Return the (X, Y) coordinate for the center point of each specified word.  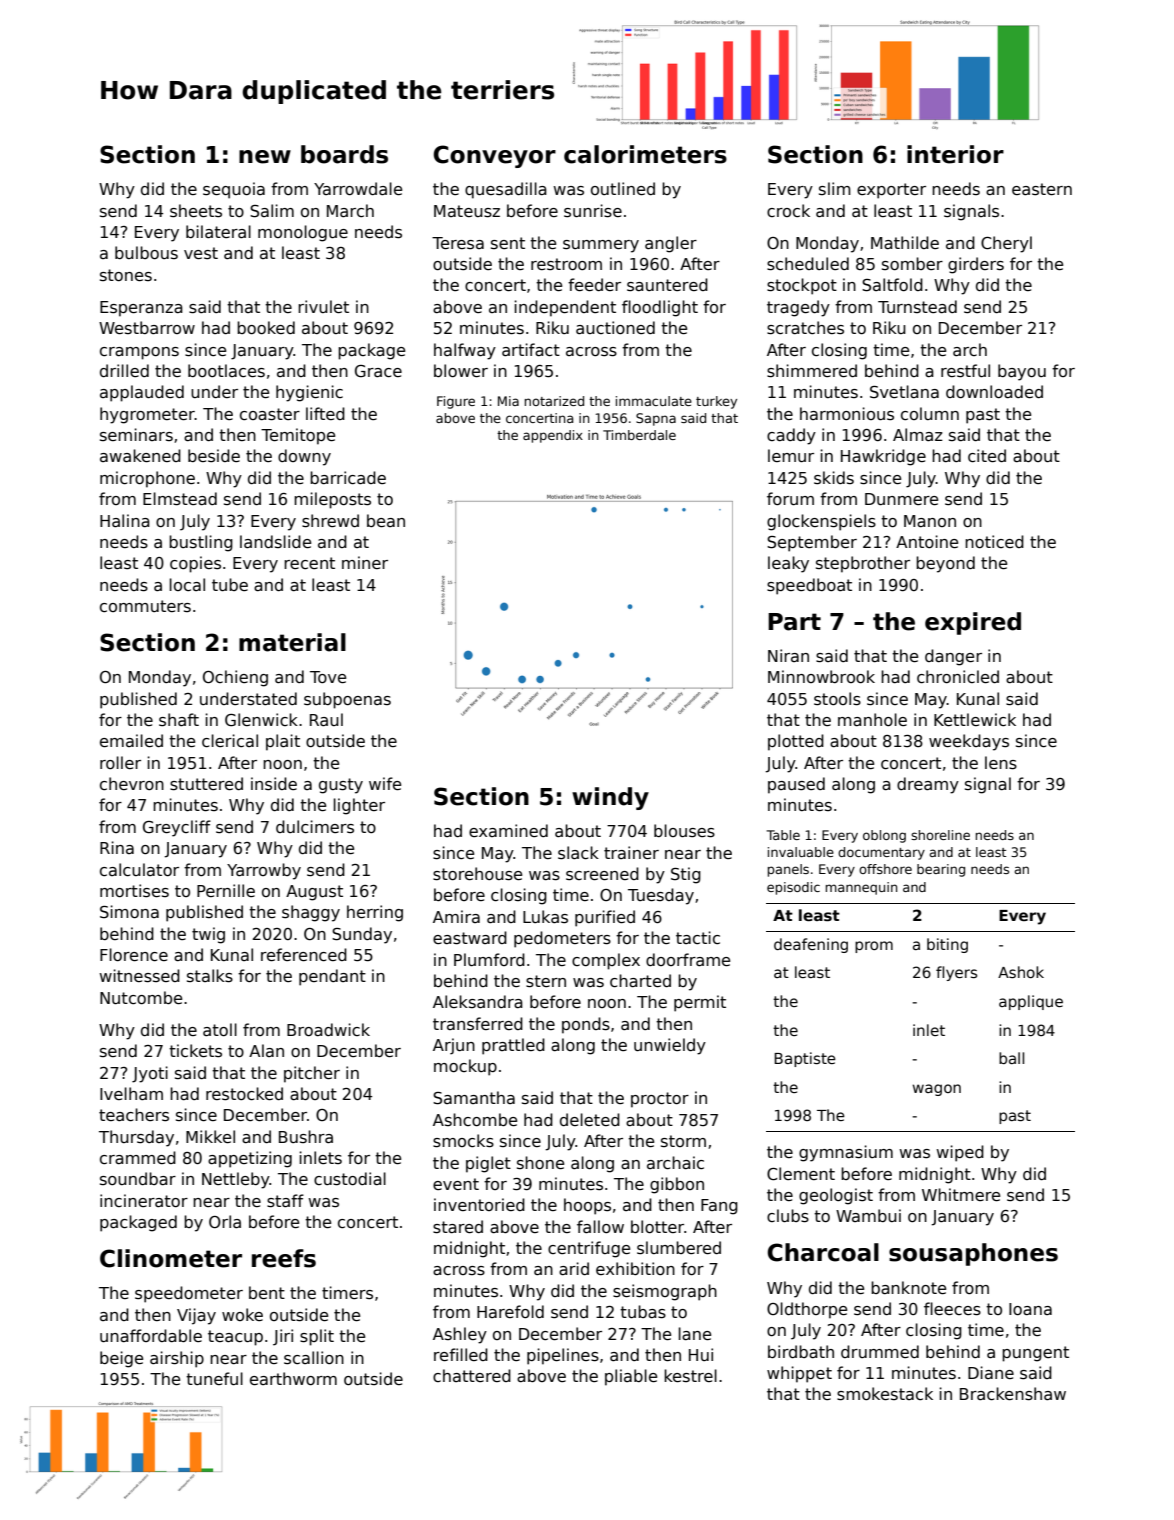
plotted (796, 742)
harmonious (847, 414)
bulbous (146, 252)
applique (1031, 1002)
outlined (623, 188)
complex (606, 961)
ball (1011, 1058)
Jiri (283, 1337)
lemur (791, 455)
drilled (124, 370)
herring (375, 913)
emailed (131, 740)
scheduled (808, 264)
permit (700, 1003)
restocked (244, 1094)
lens (1001, 763)
